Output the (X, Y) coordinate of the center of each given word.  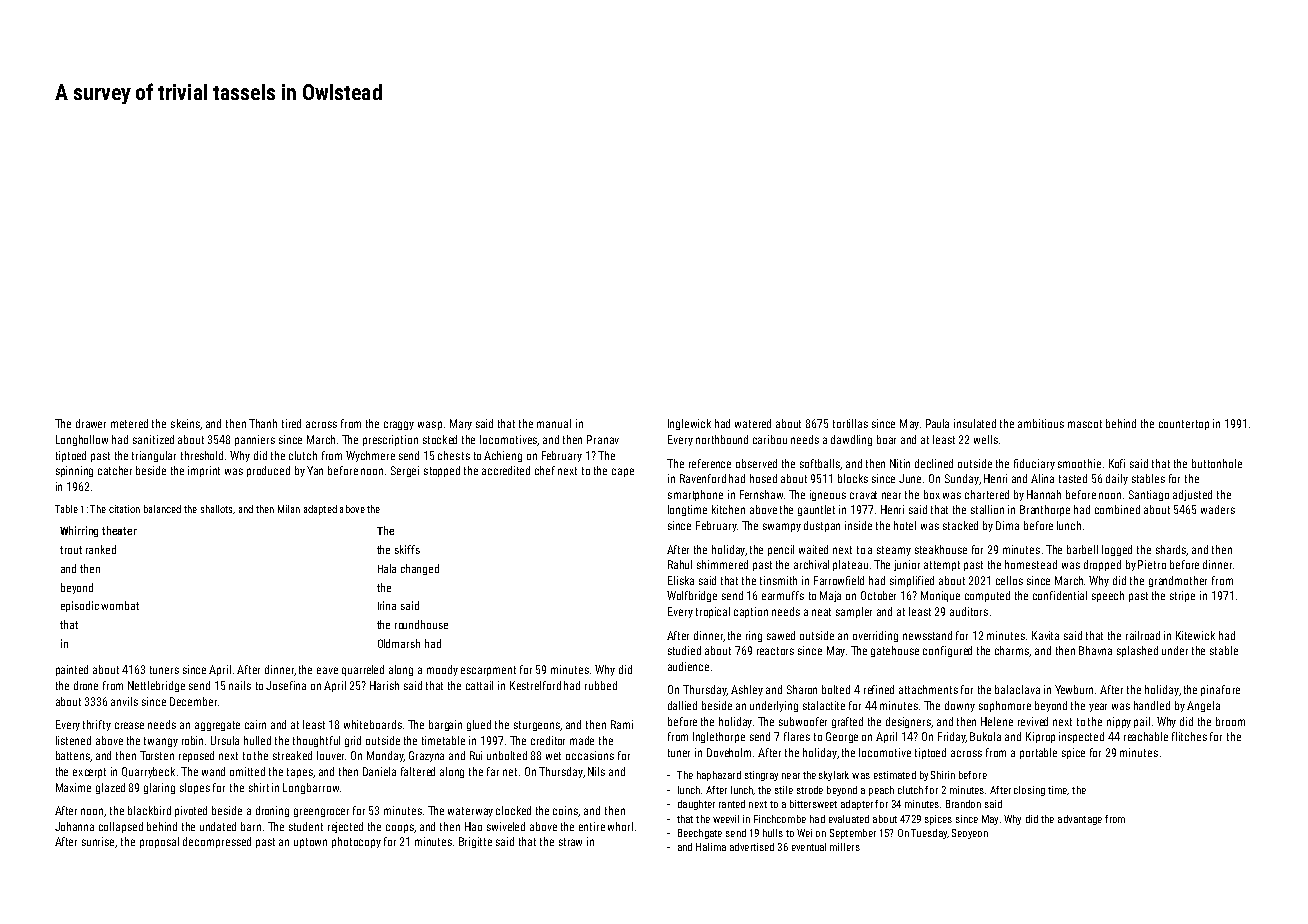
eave (327, 670)
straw (570, 842)
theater (119, 530)
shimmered (722, 564)
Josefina (286, 685)
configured (947, 651)
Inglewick (689, 424)
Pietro (1152, 564)
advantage (1080, 820)
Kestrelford (535, 685)
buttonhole (1217, 463)
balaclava (1017, 689)
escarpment (488, 671)
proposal (159, 842)
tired (291, 423)
